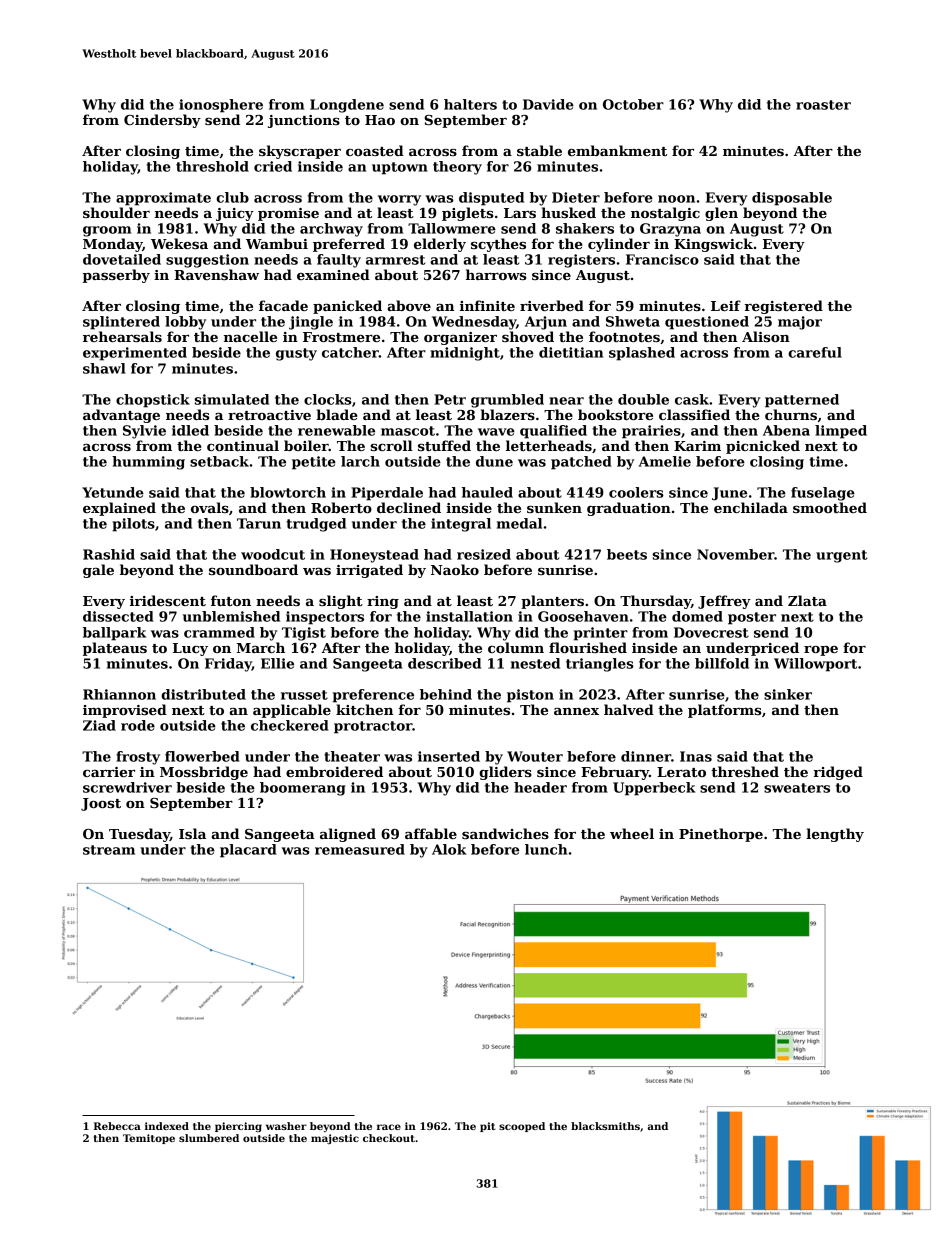 This document has height=1233, width=952. Describe the element at coordinates (807, 600) in the document. I see `Zlata` at that location.
